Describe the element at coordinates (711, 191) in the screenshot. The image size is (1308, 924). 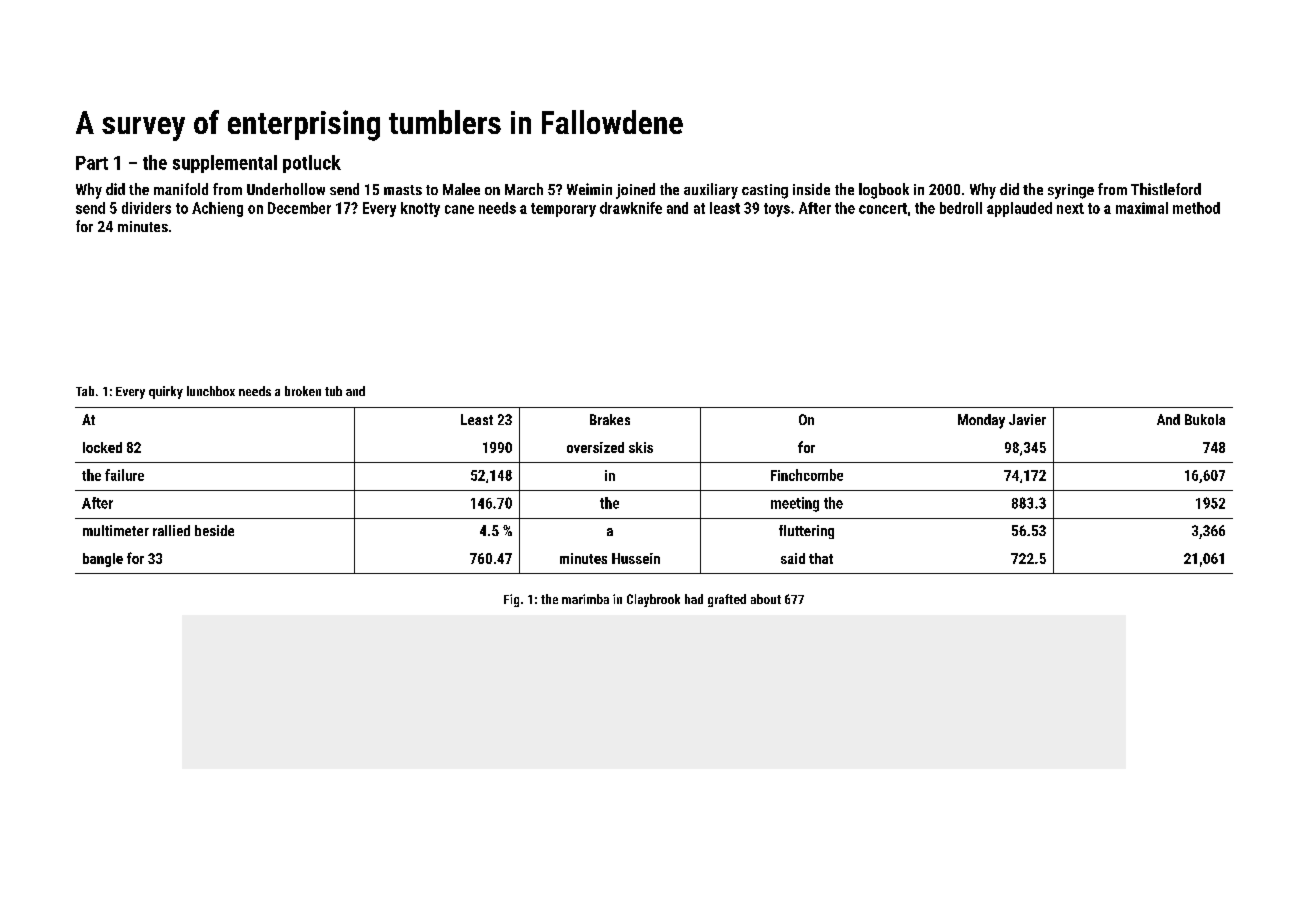
I see `auxiliary` at that location.
